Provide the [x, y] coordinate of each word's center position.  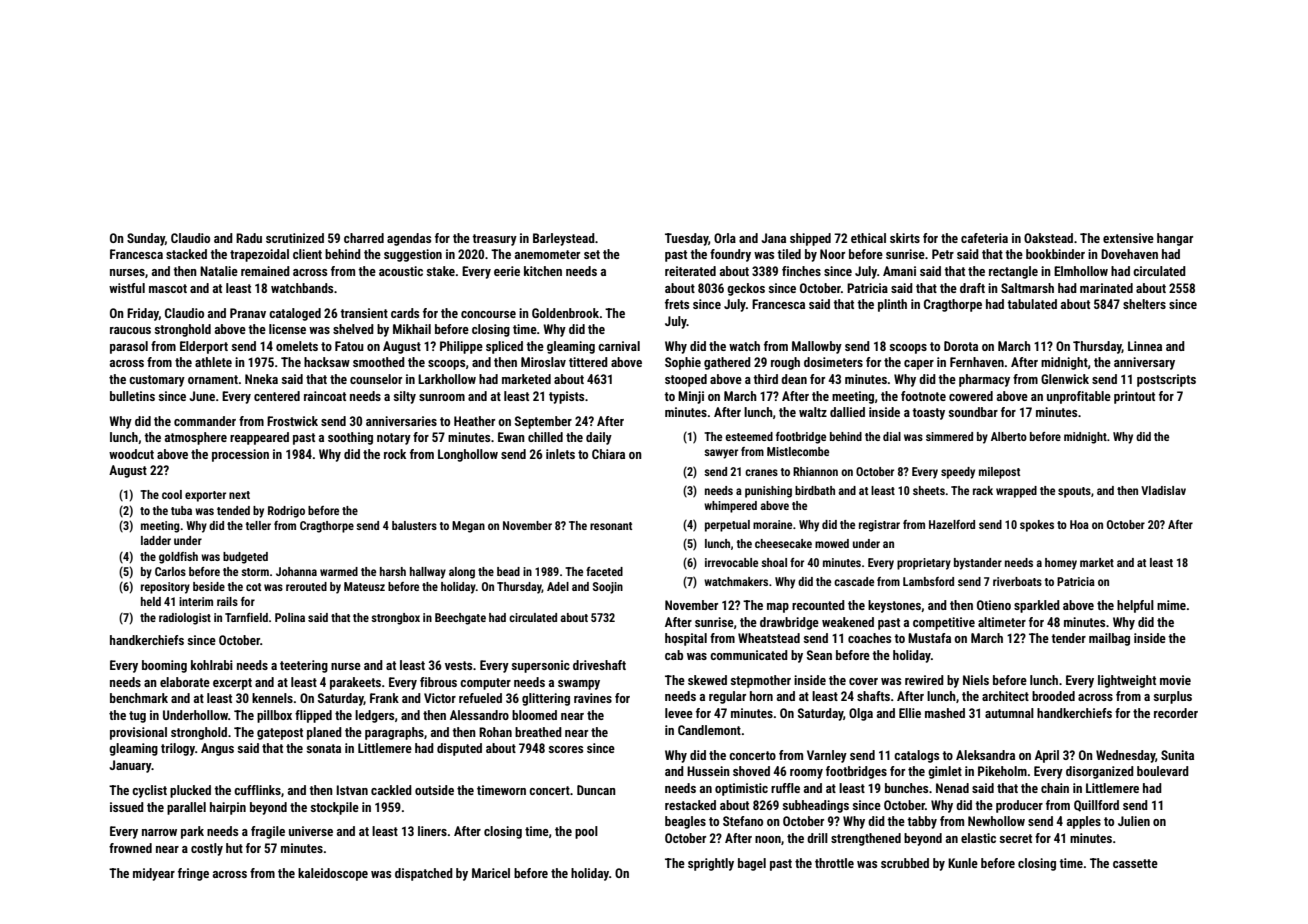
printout [1134, 397]
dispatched [424, 874]
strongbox [395, 619]
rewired [924, 680]
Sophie [683, 363]
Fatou [349, 346]
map [778, 608]
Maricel [491, 873]
